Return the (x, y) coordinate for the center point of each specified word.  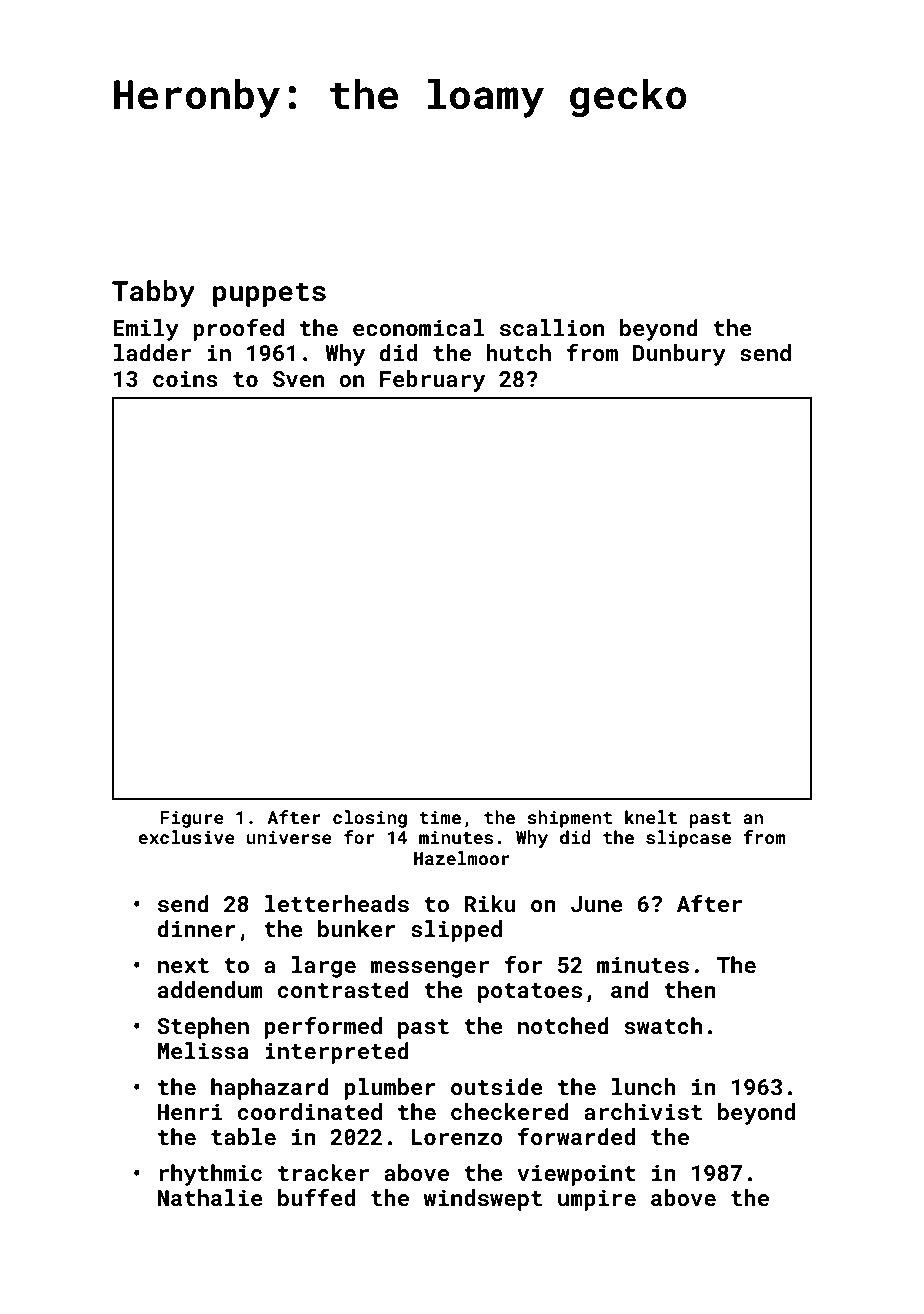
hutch (519, 352)
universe (289, 837)
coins (185, 378)
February (432, 381)
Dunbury (679, 355)
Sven (298, 379)
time (440, 817)
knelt (651, 817)
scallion (552, 327)
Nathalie (210, 1197)
